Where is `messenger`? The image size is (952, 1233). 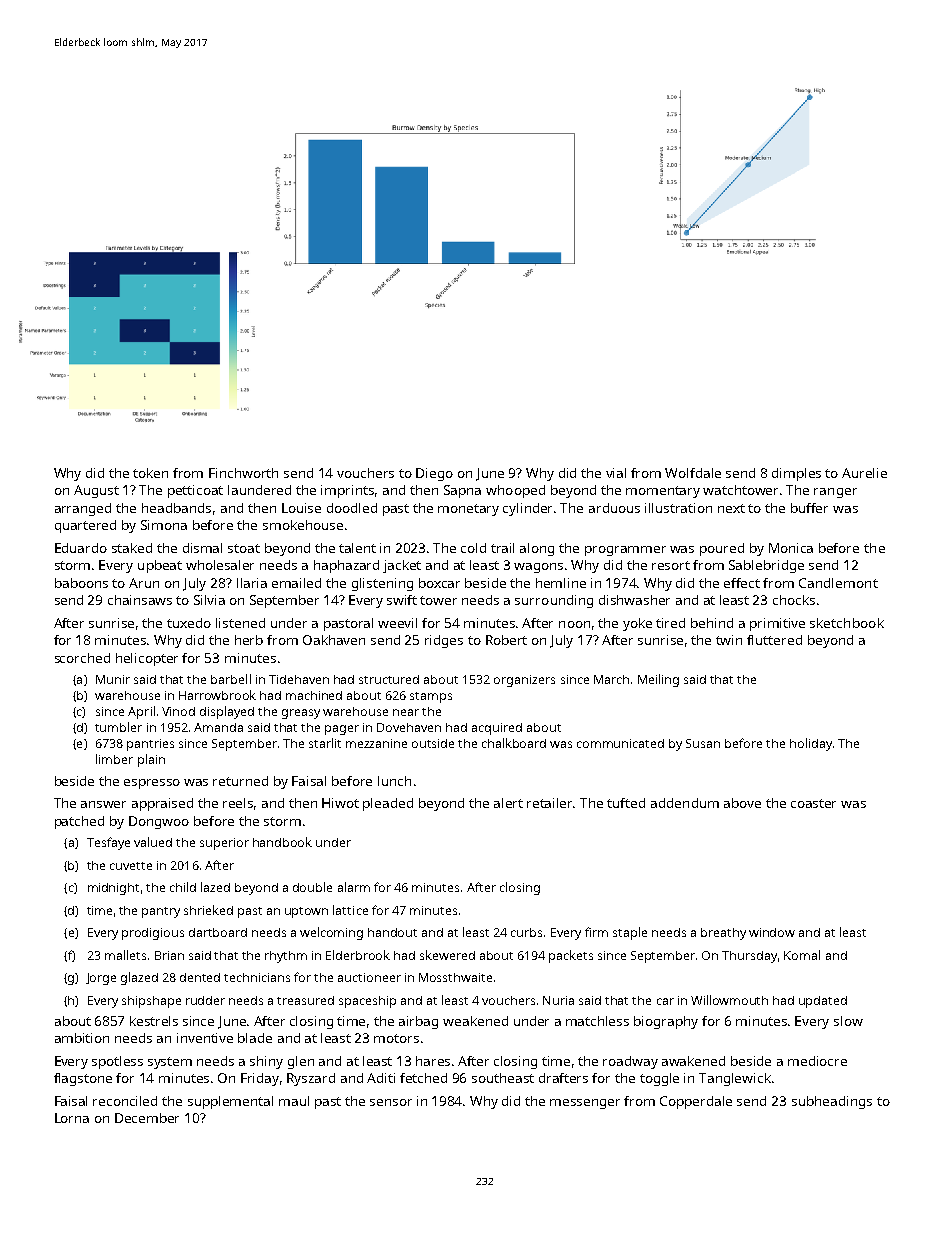 messenger is located at coordinates (585, 1104).
